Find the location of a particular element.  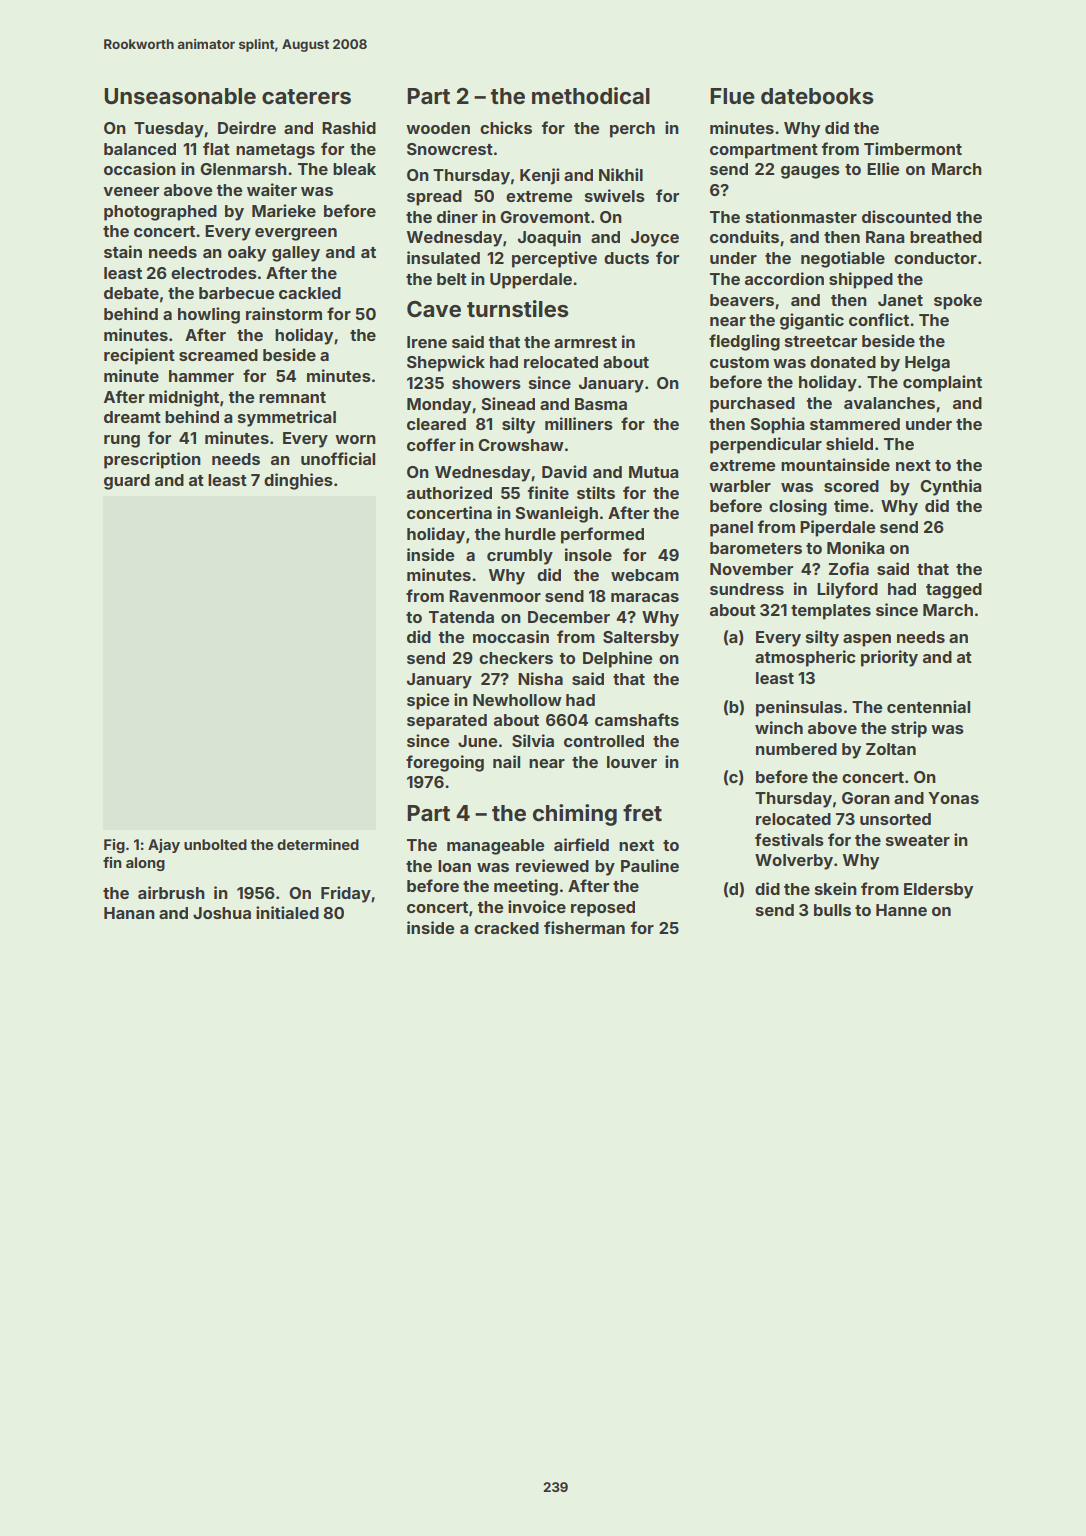

guard is located at coordinates (127, 482).
